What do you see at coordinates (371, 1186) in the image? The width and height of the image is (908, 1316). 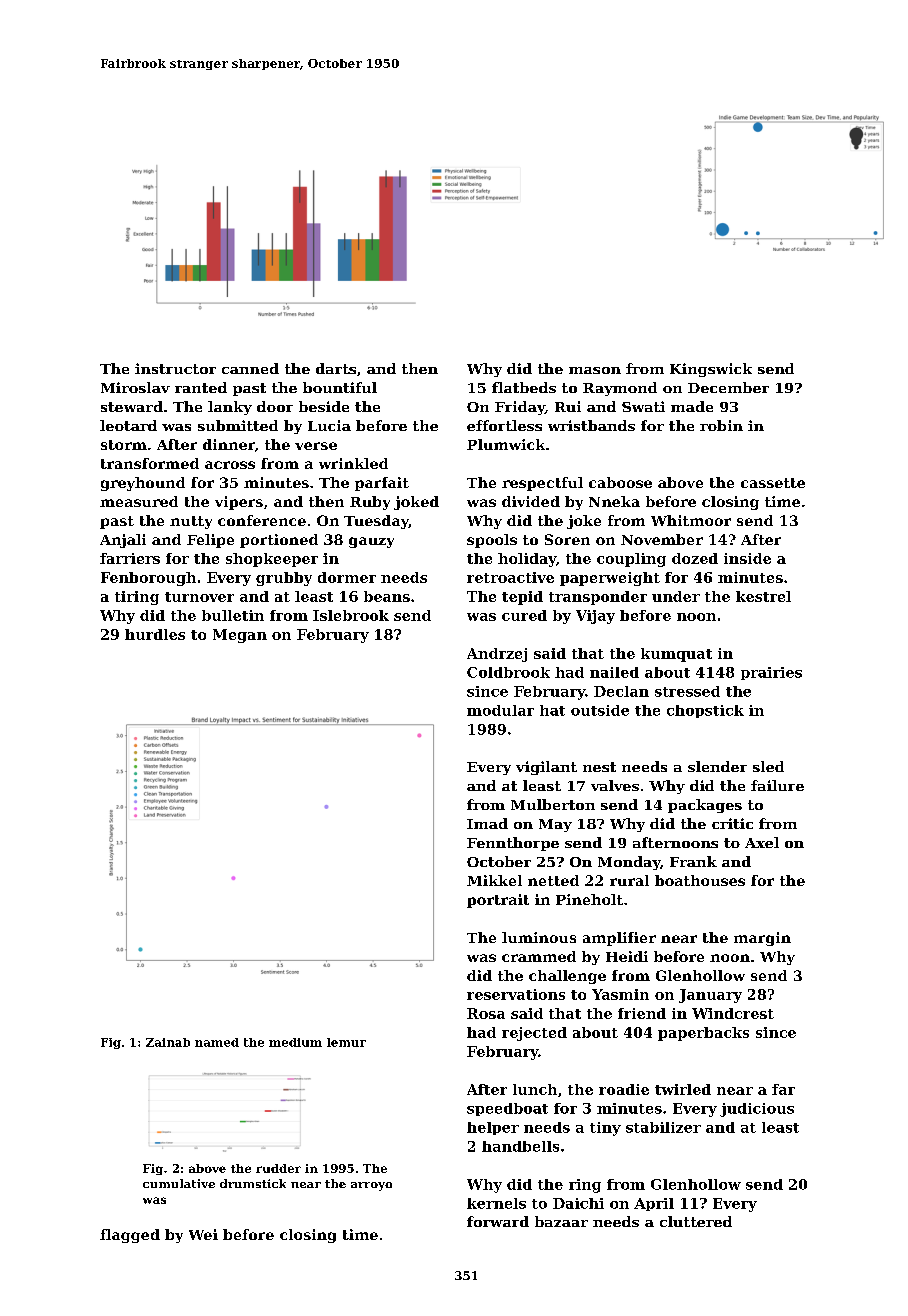 I see `arroyo` at bounding box center [371, 1186].
